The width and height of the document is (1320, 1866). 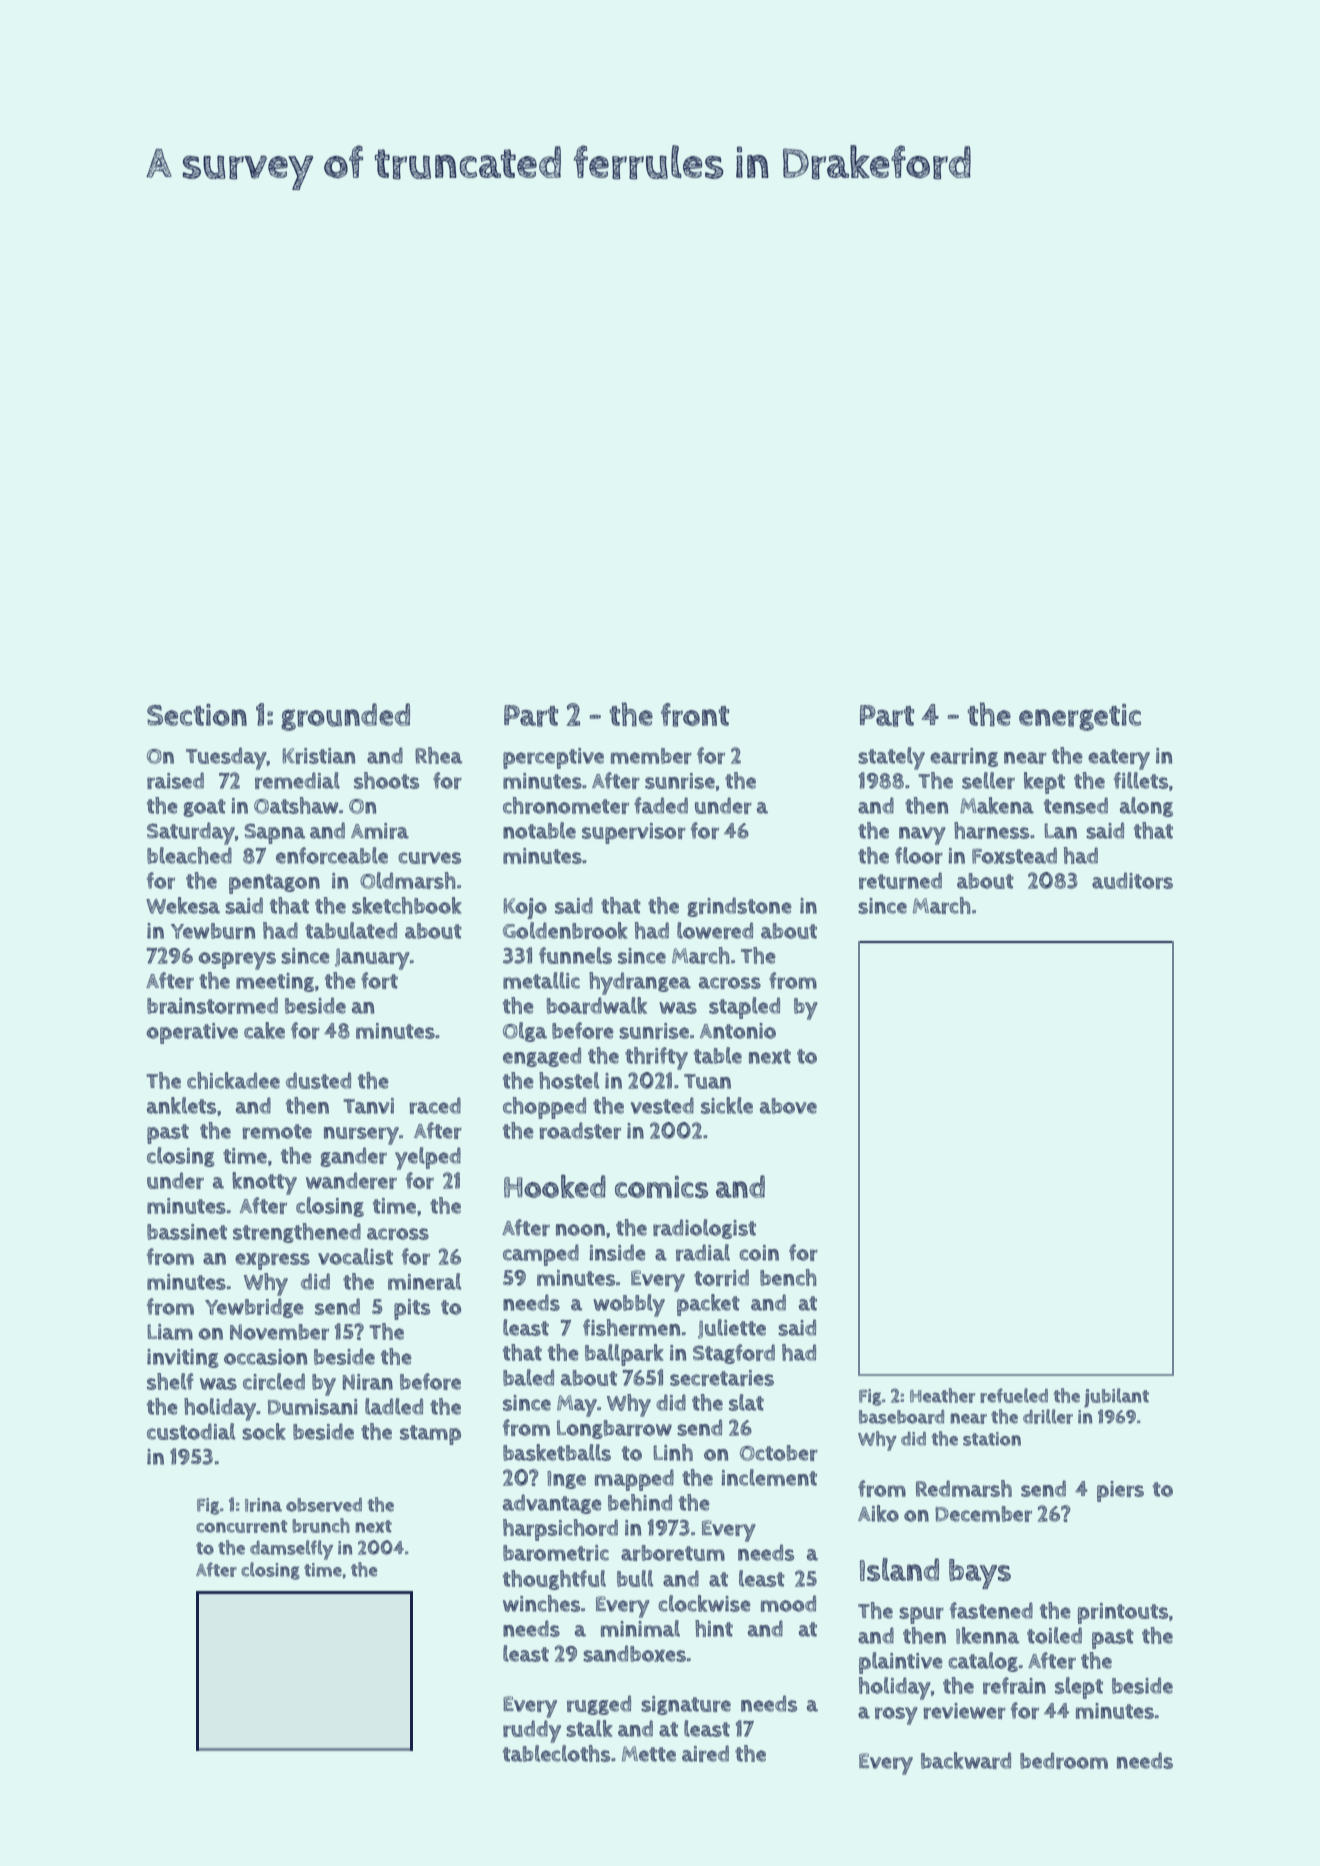 What do you see at coordinates (291, 1550) in the document?
I see `damselfly` at bounding box center [291, 1550].
